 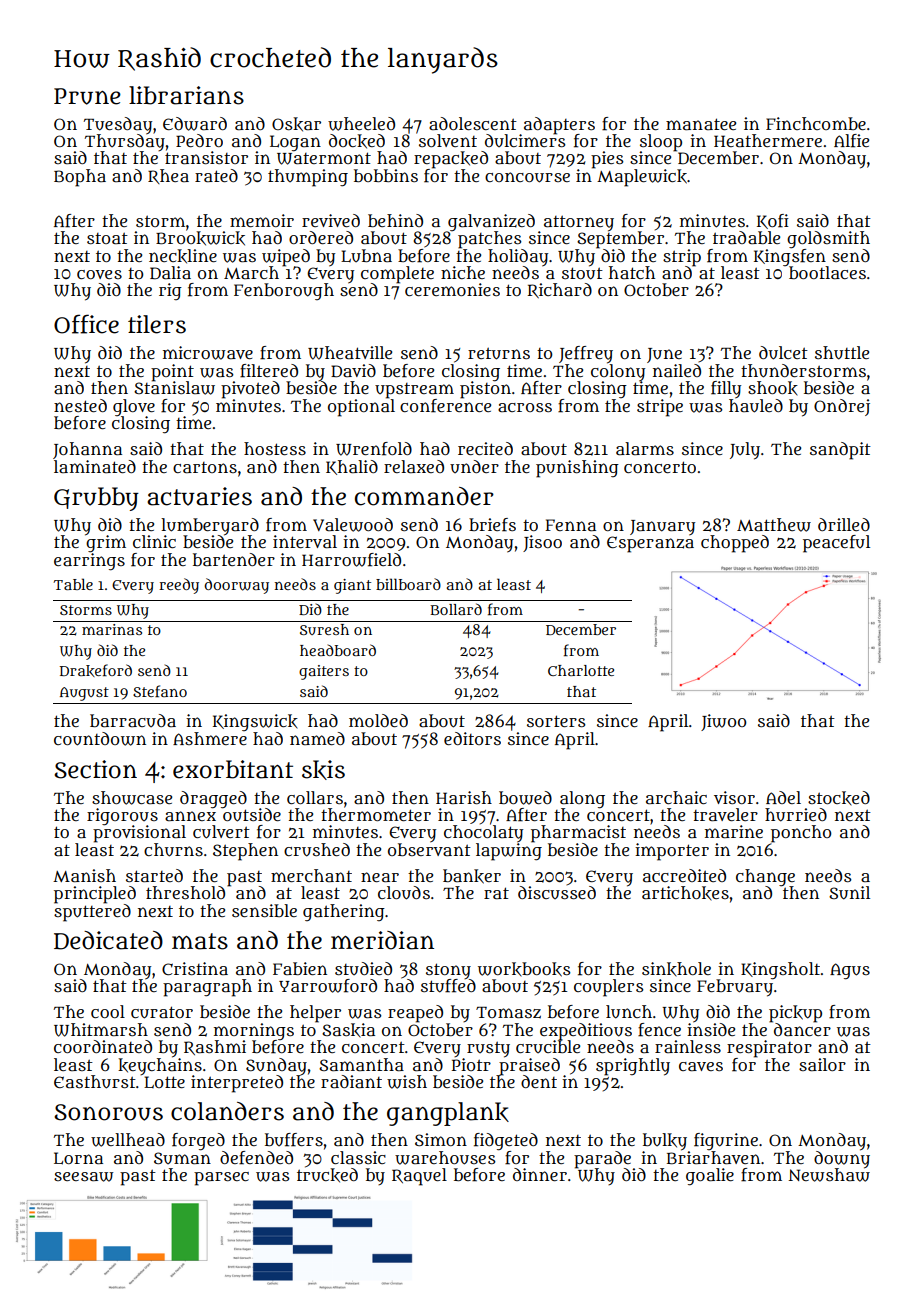 What do you see at coordinates (836, 544) in the image?
I see `peaceful` at bounding box center [836, 544].
